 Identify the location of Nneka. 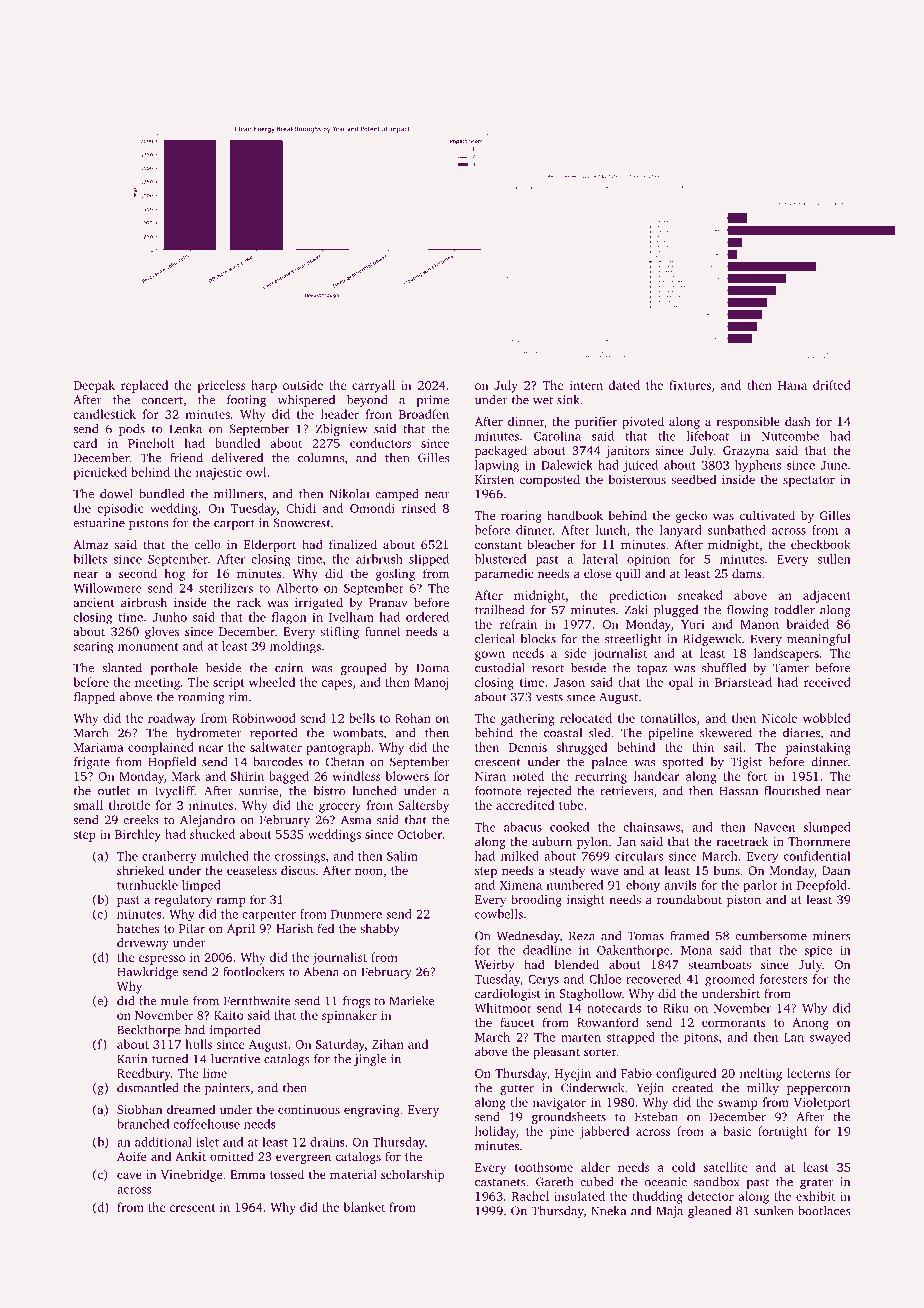
(608, 1211).
